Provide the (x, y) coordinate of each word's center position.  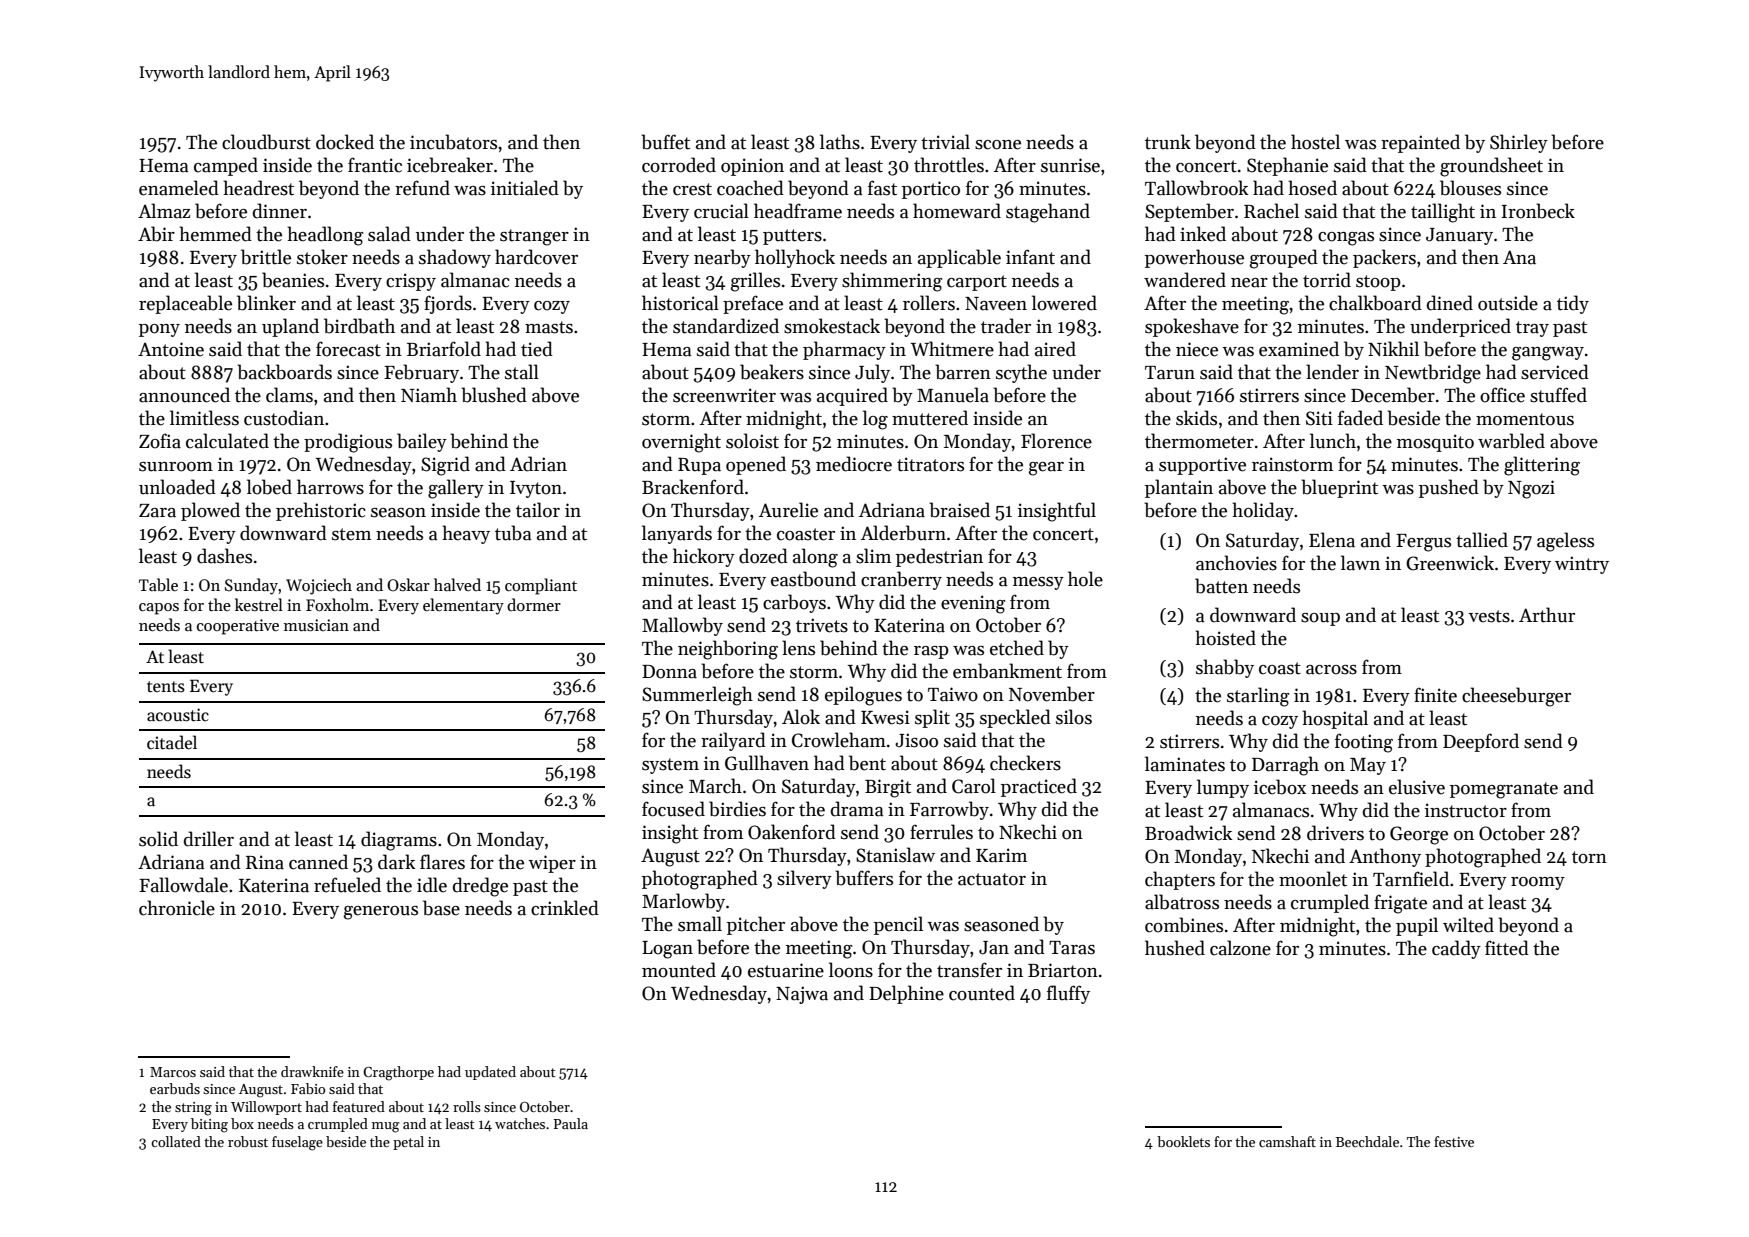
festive (1454, 1141)
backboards (284, 372)
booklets (1183, 1141)
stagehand (1048, 213)
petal (408, 1143)
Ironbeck (1538, 211)
